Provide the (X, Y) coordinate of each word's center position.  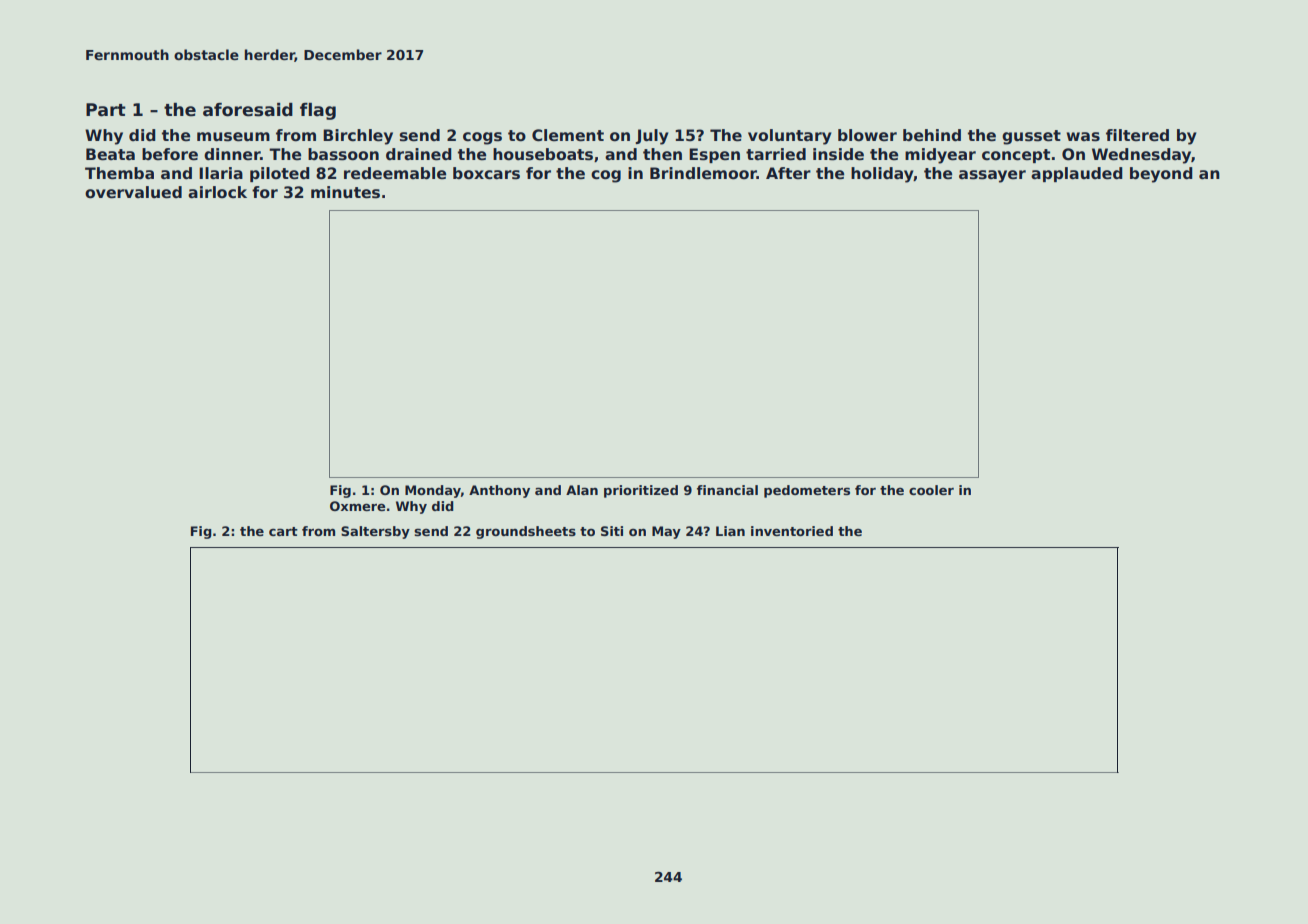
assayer (992, 176)
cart (283, 531)
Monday (433, 491)
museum (233, 137)
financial (727, 490)
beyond (1161, 175)
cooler (931, 490)
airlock (217, 192)
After (788, 173)
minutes (345, 192)
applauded (1077, 174)
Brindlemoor (703, 173)
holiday (882, 175)
